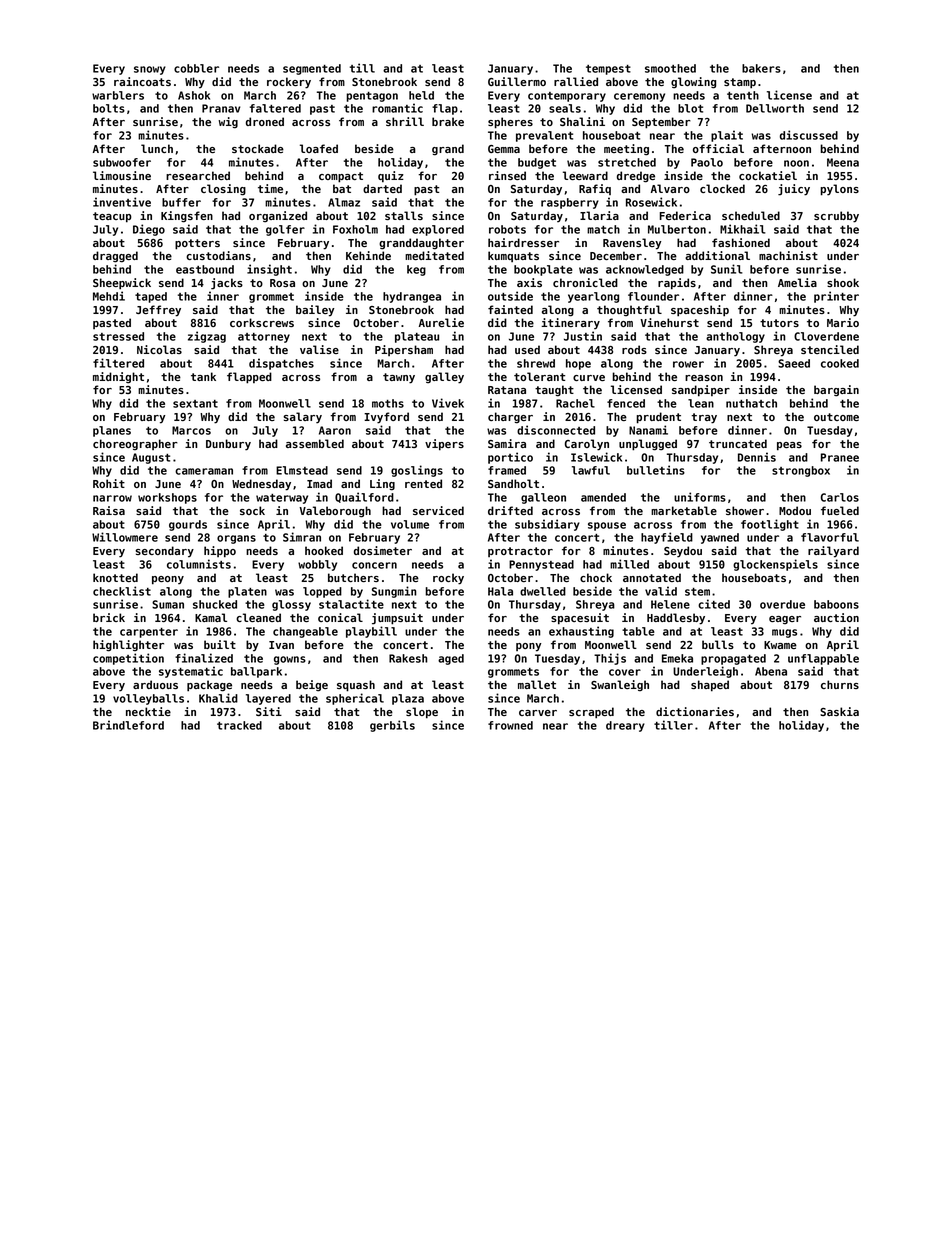 This screenshot has height=1233, width=952. I want to click on carpenter, so click(149, 633).
